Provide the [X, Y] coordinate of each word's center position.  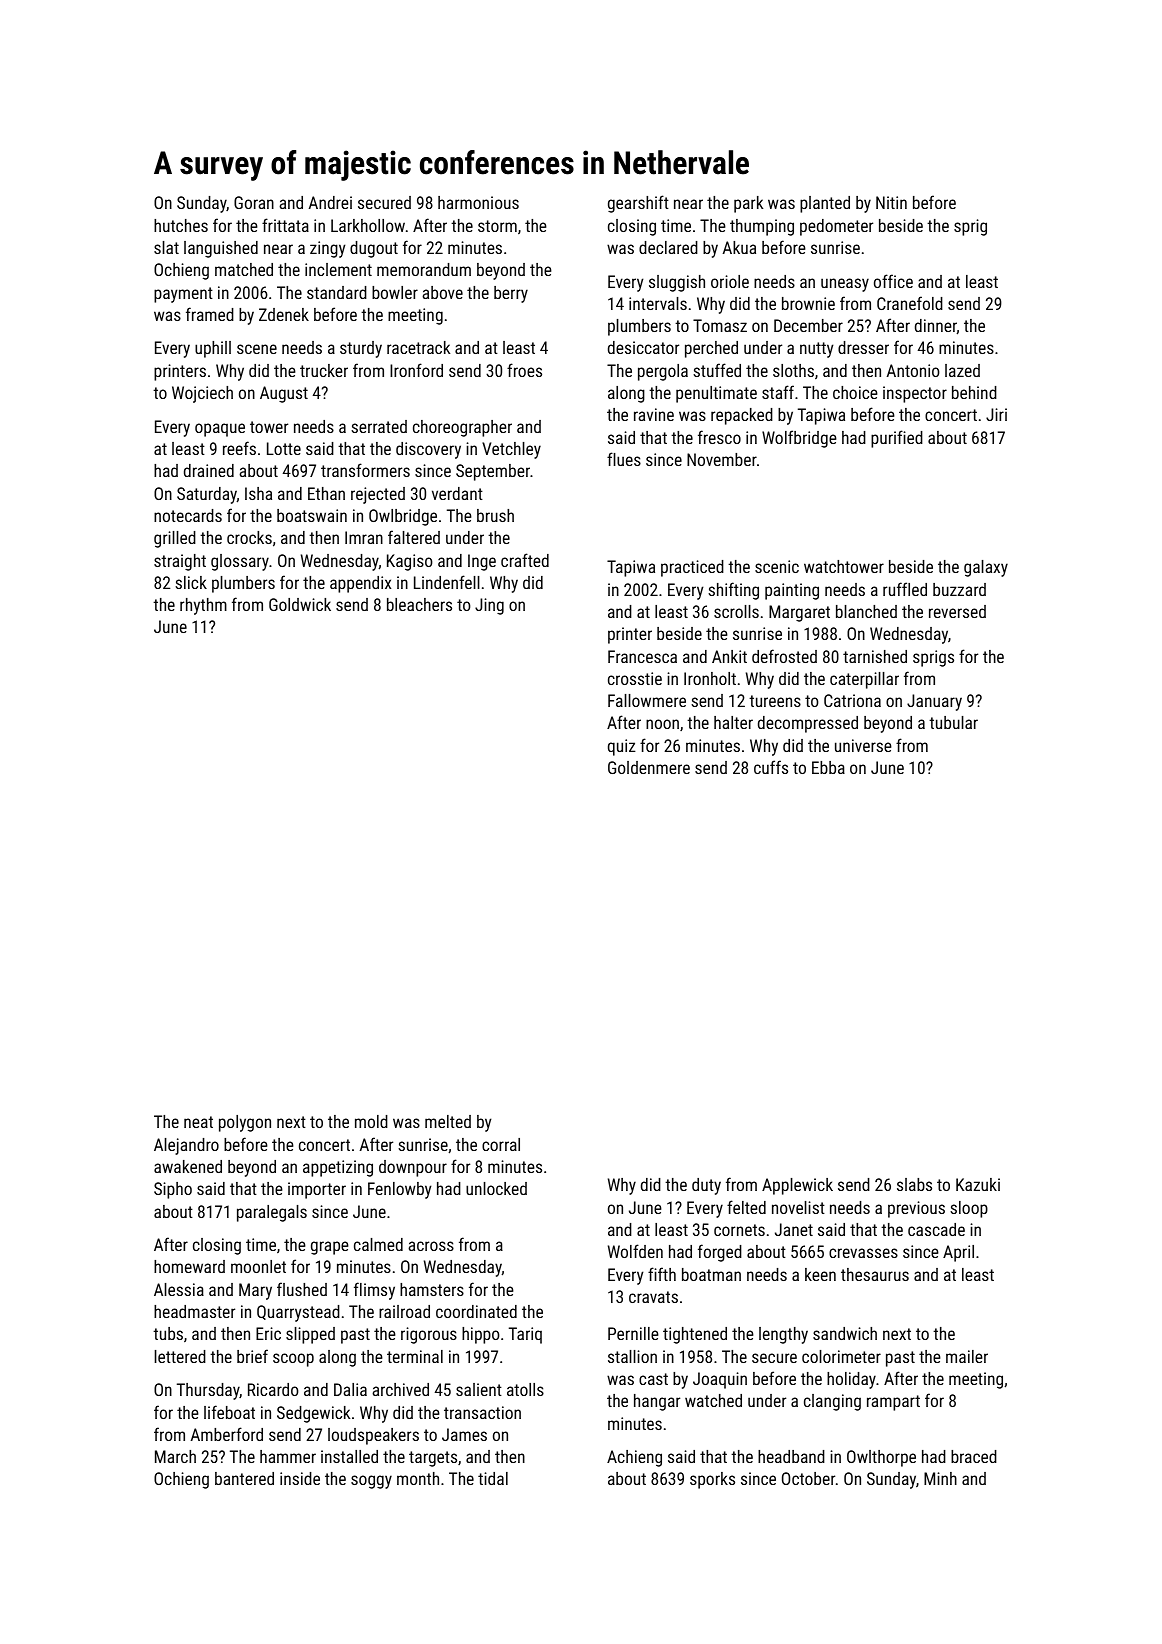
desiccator [643, 347]
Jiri [996, 414]
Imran [364, 537]
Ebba [828, 767]
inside [300, 1478]
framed [210, 314]
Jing [489, 606]
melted [448, 1121]
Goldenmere [649, 767]
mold [371, 1121]
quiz [622, 747]
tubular [953, 722]
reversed [957, 611]
